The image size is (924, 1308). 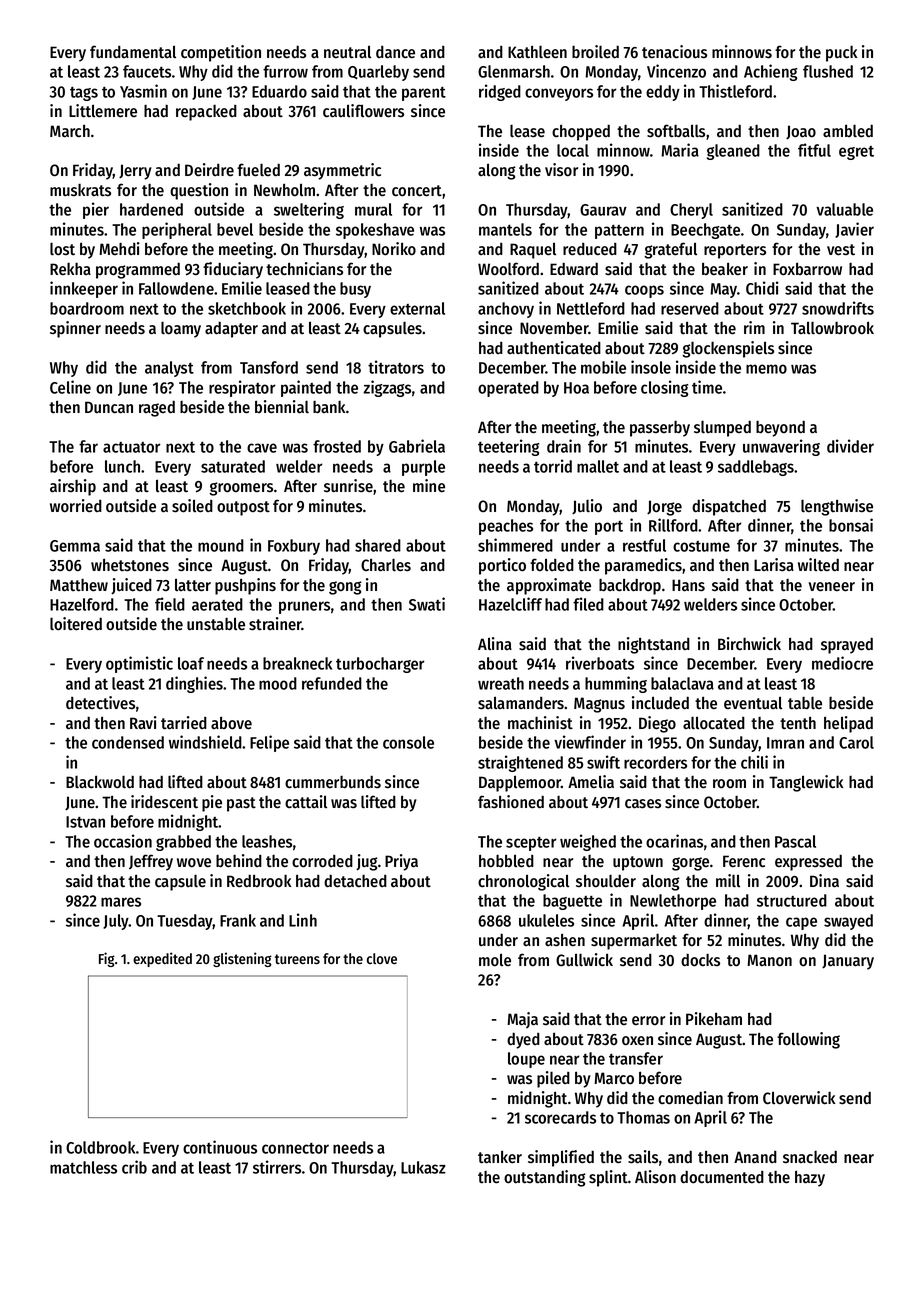 I want to click on concert, so click(x=417, y=191).
